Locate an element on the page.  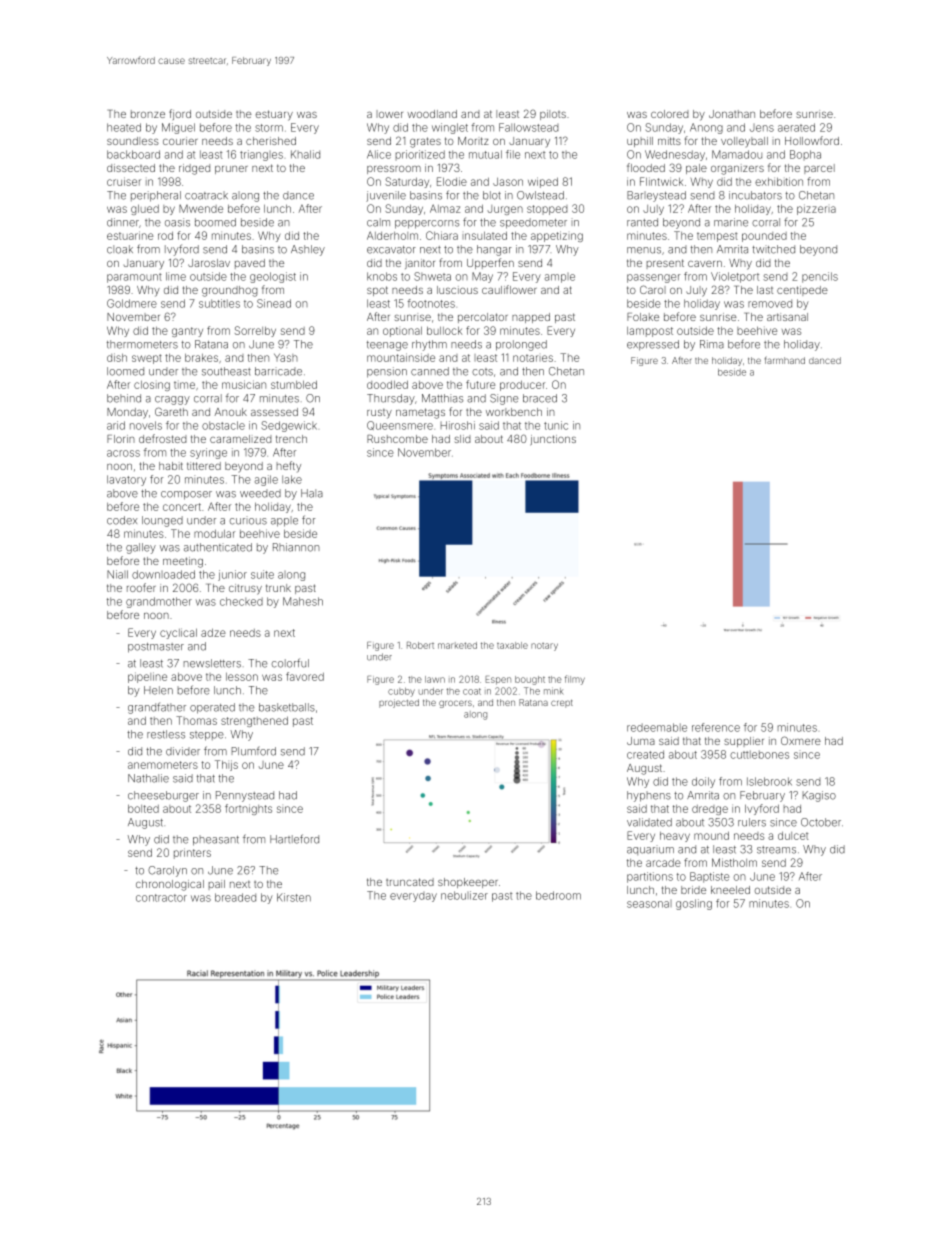
mound is located at coordinates (711, 836).
